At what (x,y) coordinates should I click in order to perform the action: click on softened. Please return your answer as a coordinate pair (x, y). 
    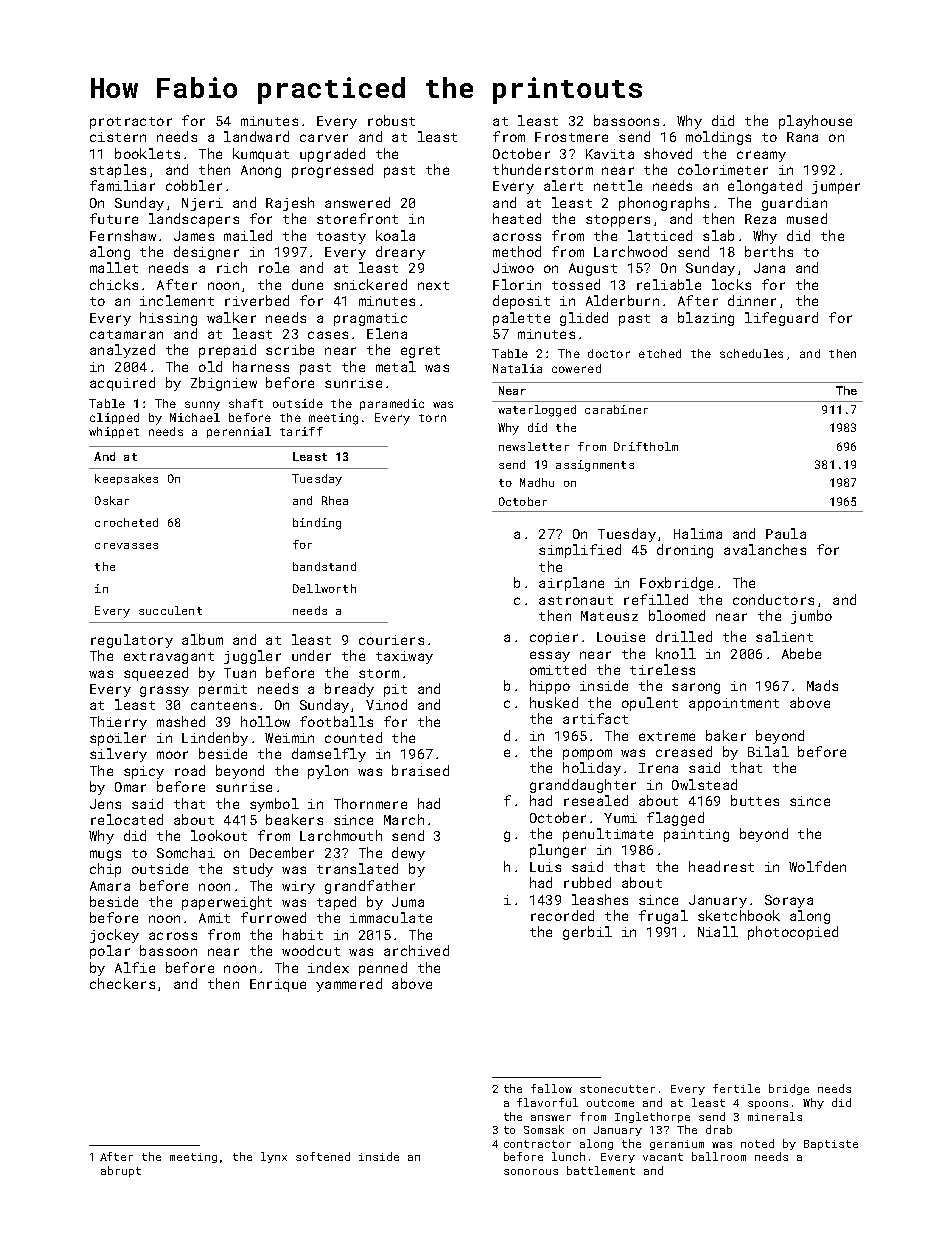
    Looking at the image, I should click on (323, 1156).
